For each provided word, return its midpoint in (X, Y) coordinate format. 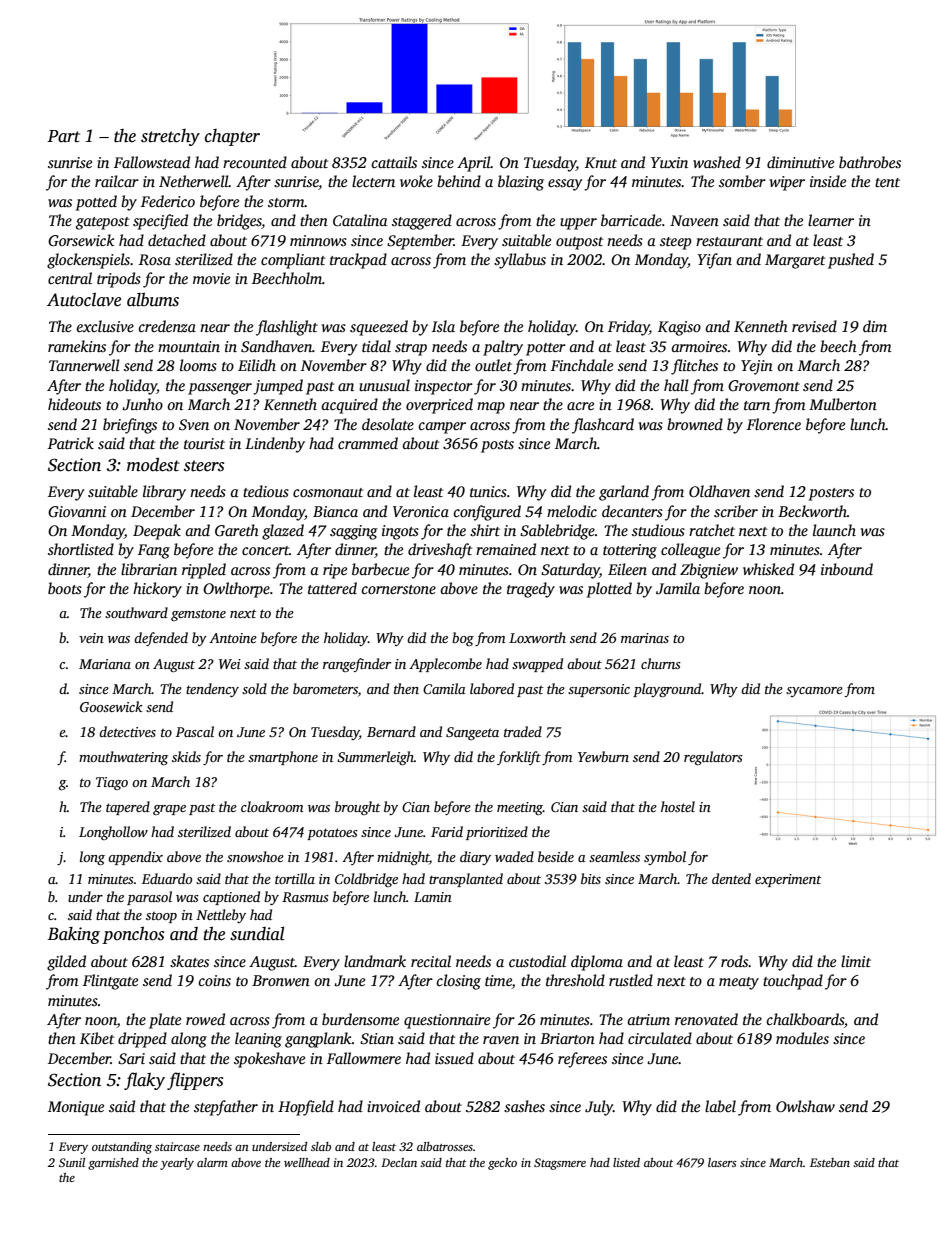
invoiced (393, 1106)
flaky (144, 1081)
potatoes (332, 834)
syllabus (520, 261)
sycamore (814, 692)
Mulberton (843, 404)
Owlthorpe (236, 590)
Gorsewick (81, 240)
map (491, 408)
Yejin (757, 367)
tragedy (531, 590)
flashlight (287, 328)
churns (661, 663)
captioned (231, 898)
